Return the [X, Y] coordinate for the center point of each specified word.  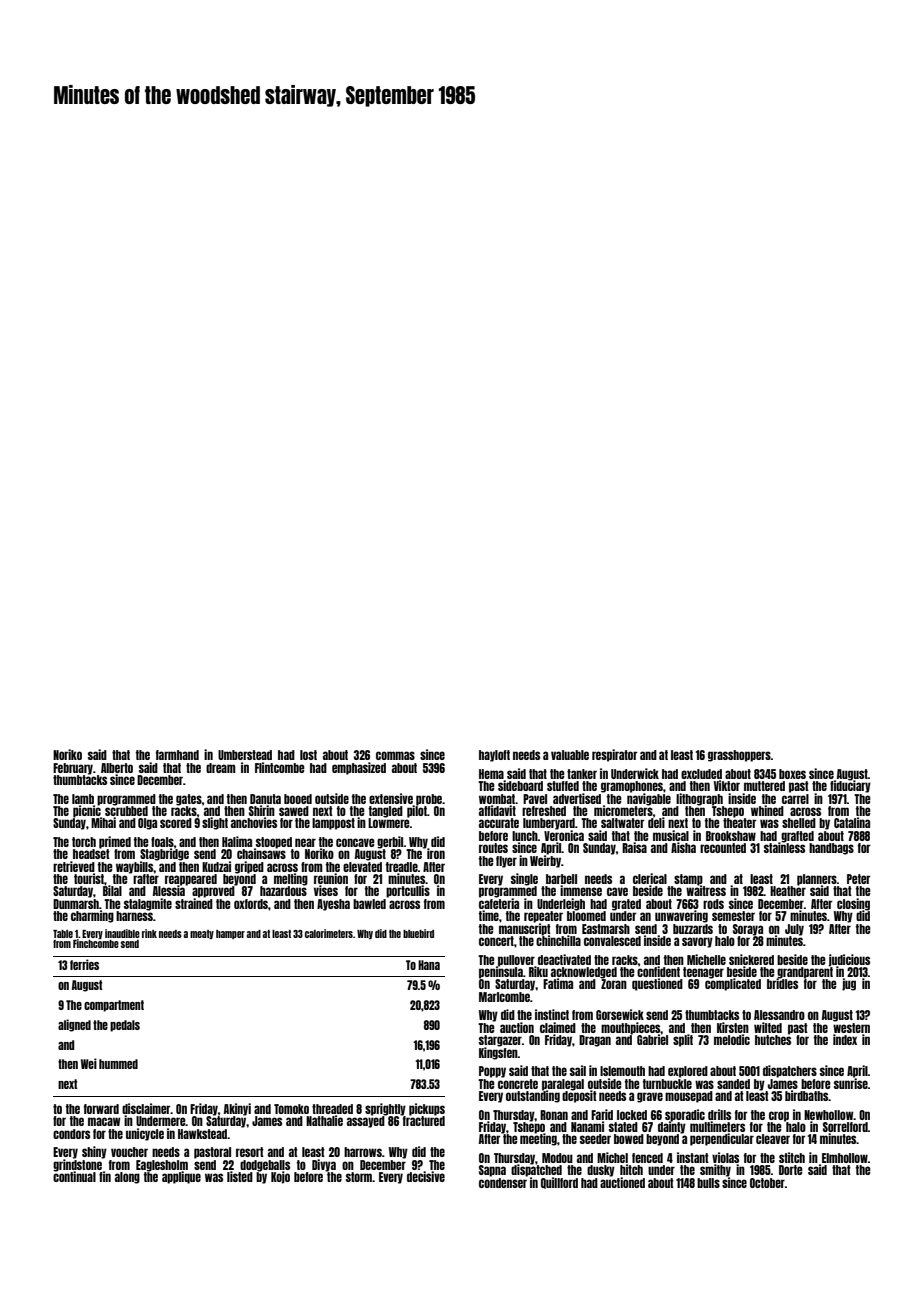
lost [308, 755]
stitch [792, 1157]
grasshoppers [739, 756]
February [73, 769]
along [127, 1178]
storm [359, 1177]
